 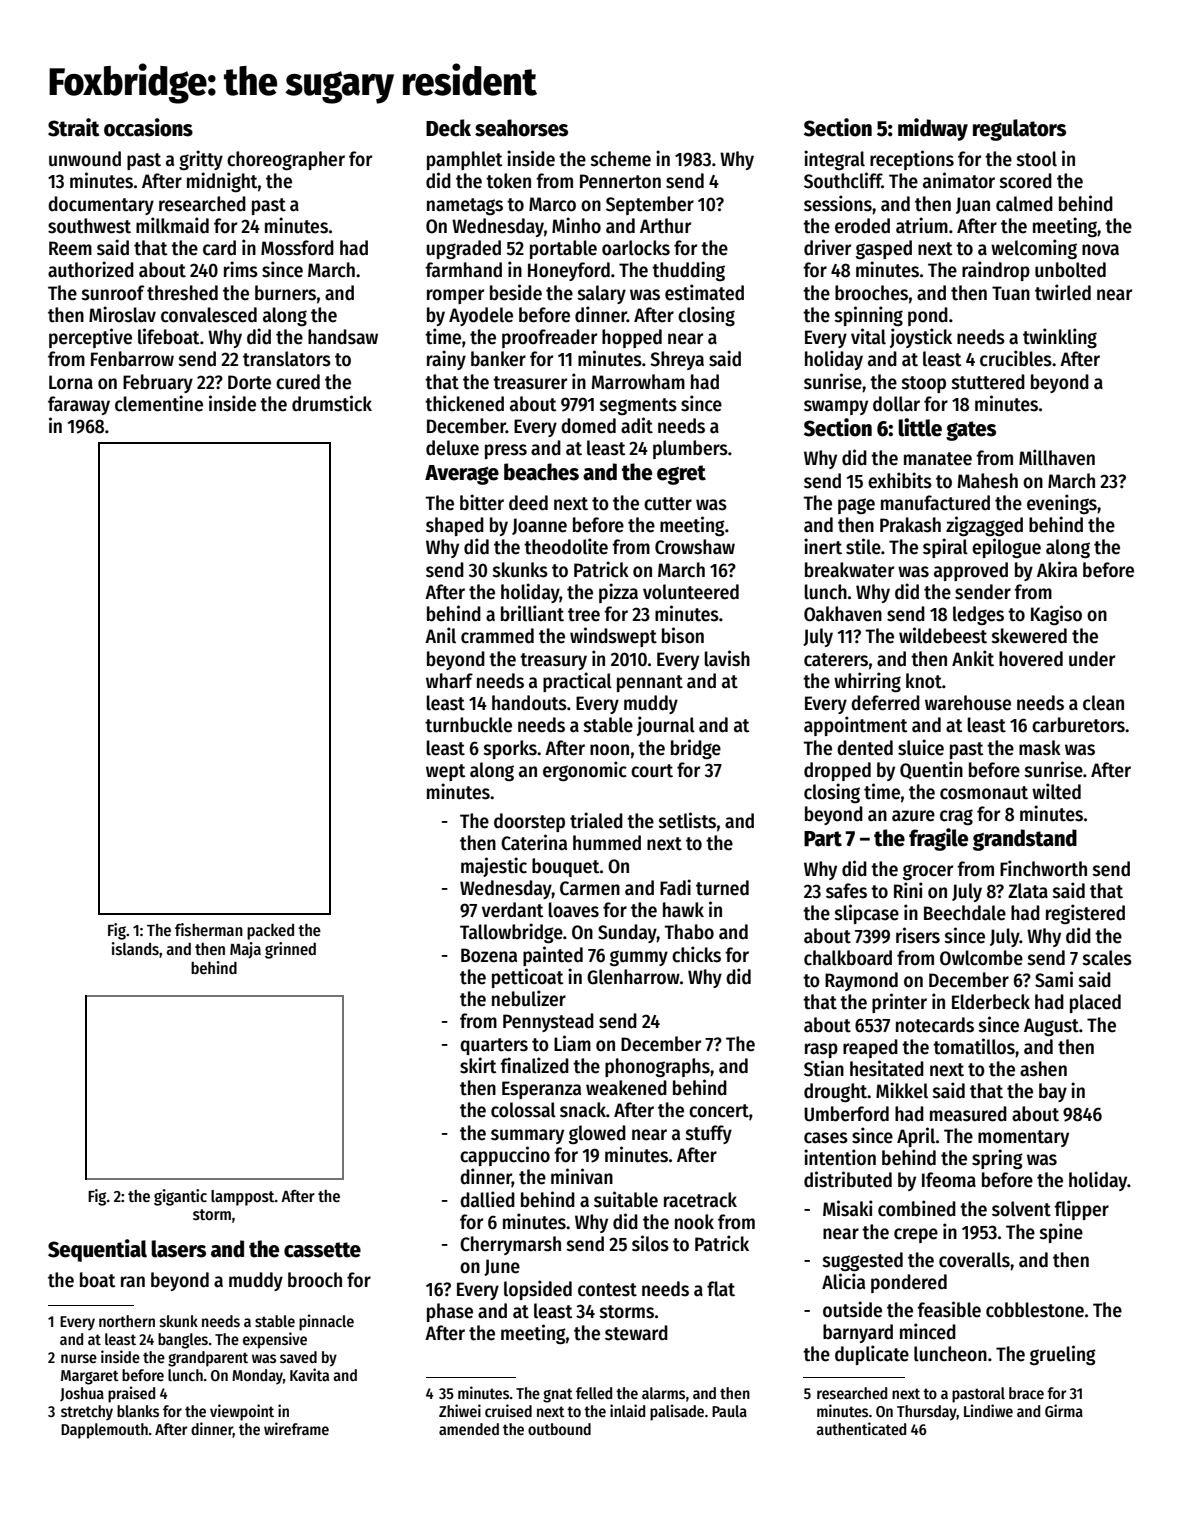 I want to click on receptions, so click(x=912, y=160).
